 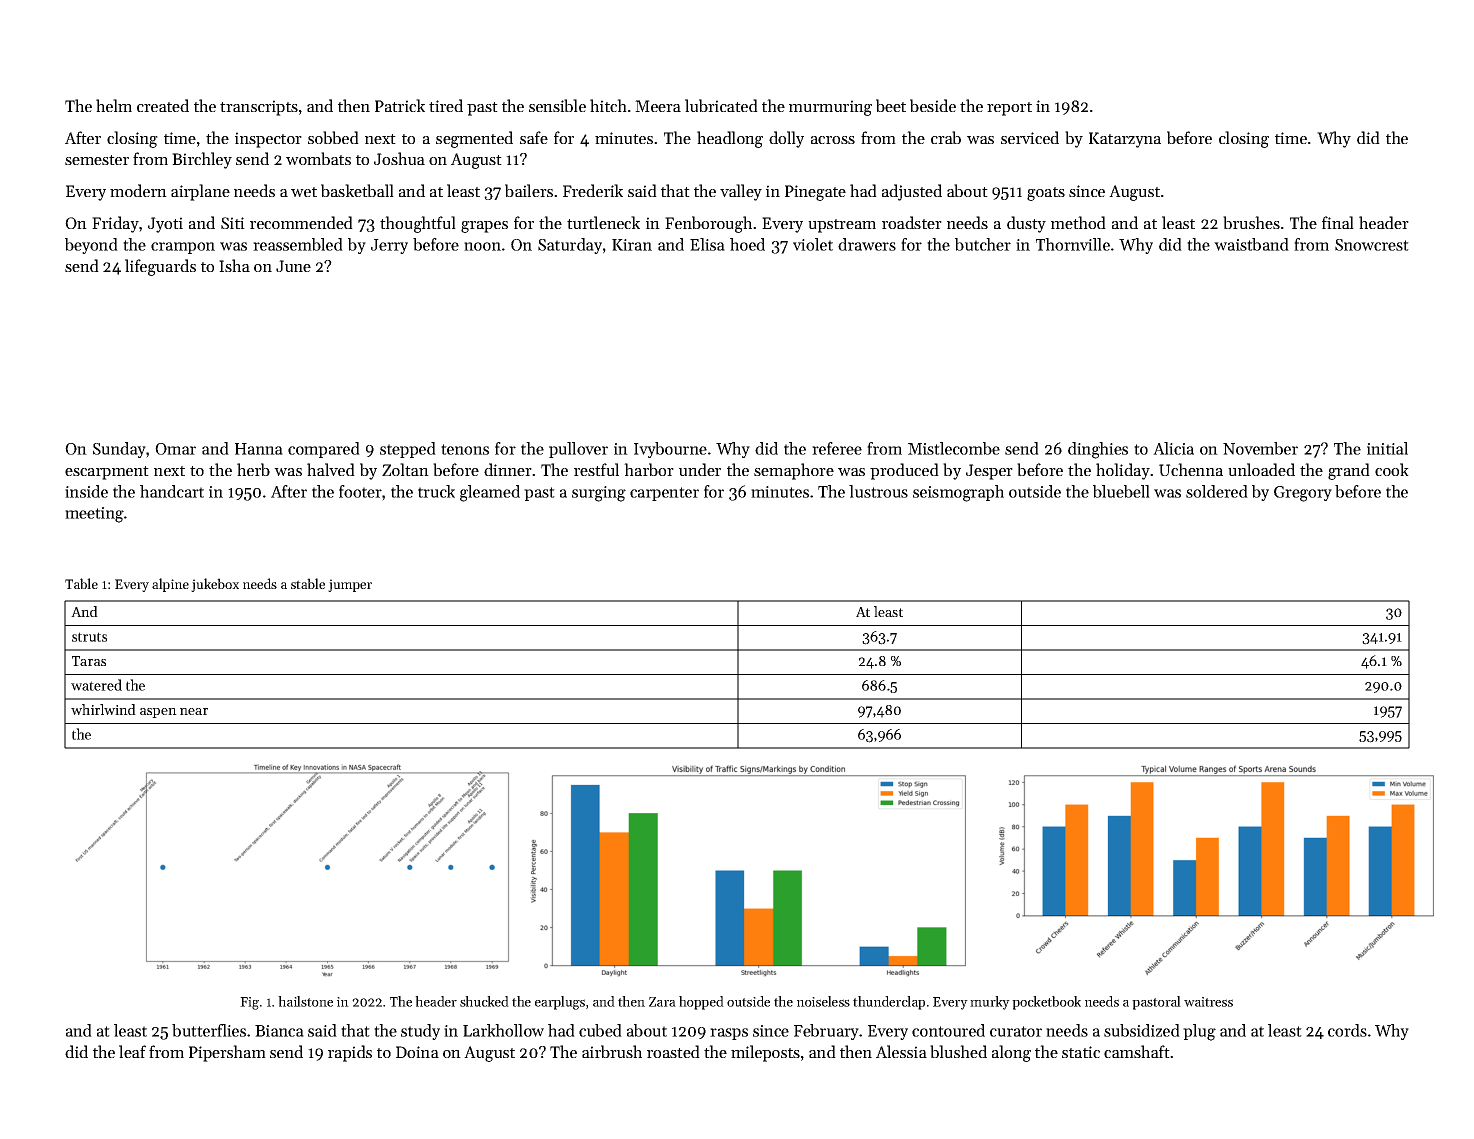 I want to click on Jerry, so click(x=389, y=246).
